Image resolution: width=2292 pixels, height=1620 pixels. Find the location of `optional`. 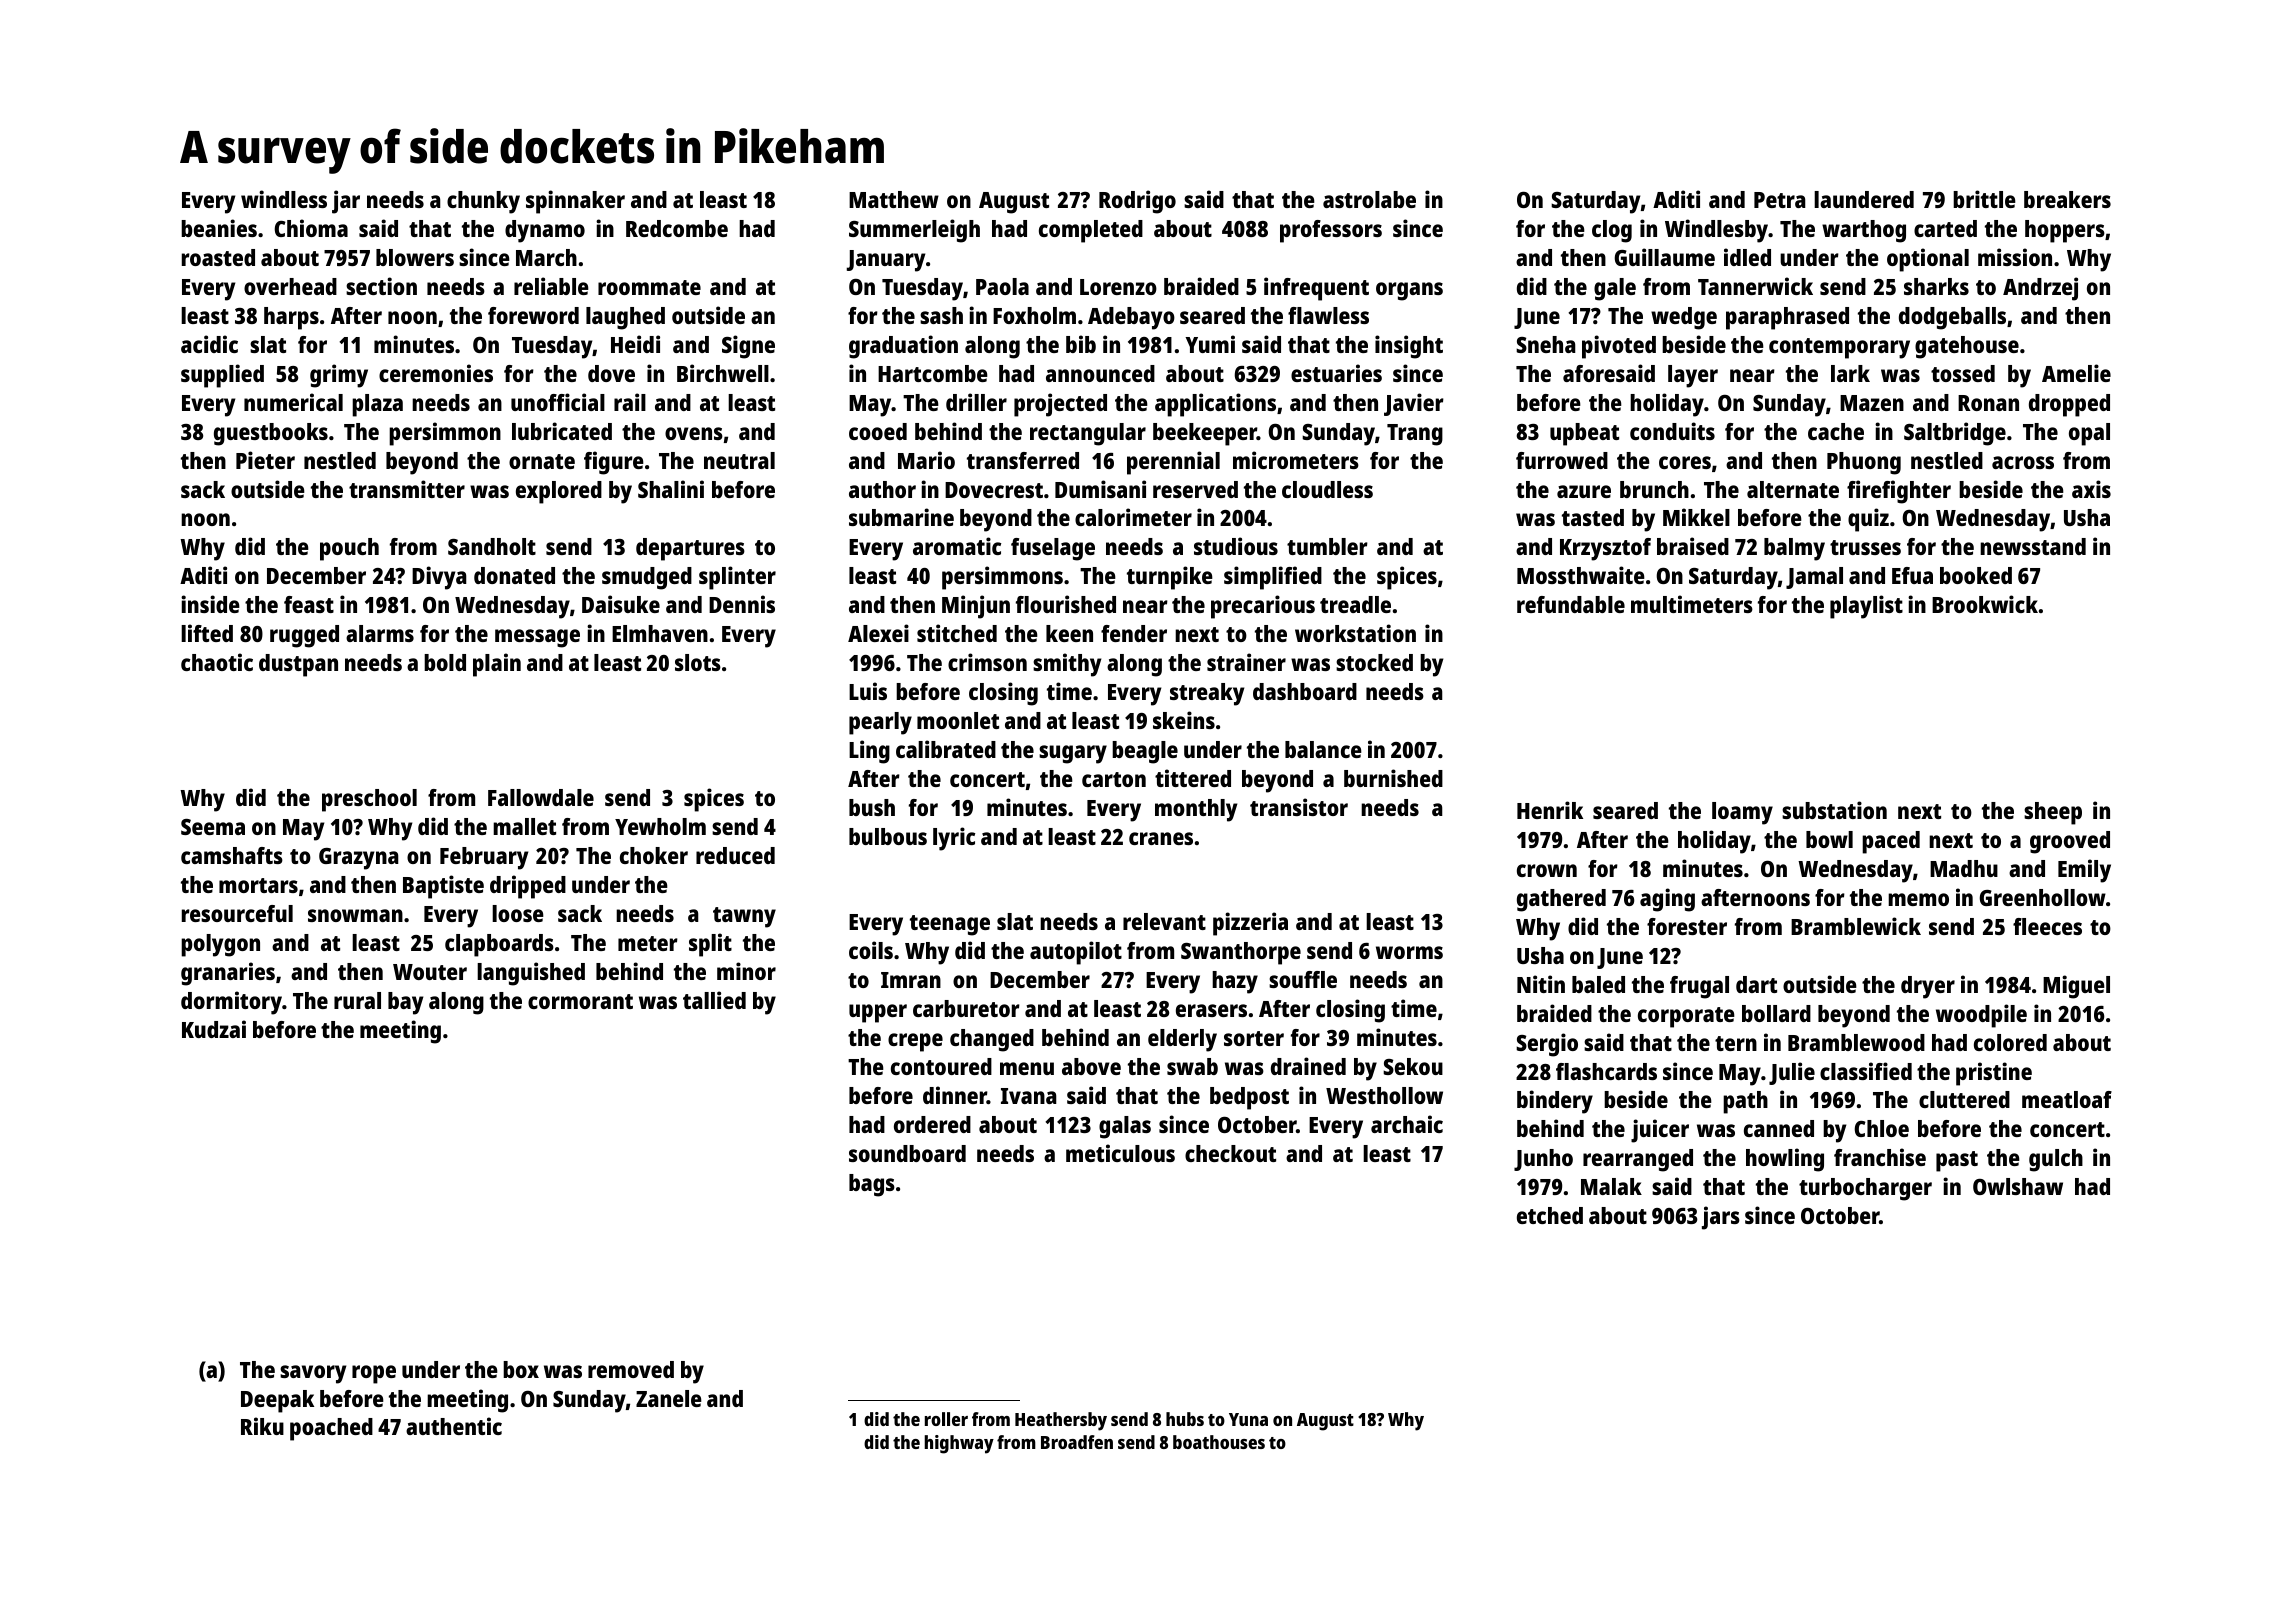

optional is located at coordinates (1928, 260).
